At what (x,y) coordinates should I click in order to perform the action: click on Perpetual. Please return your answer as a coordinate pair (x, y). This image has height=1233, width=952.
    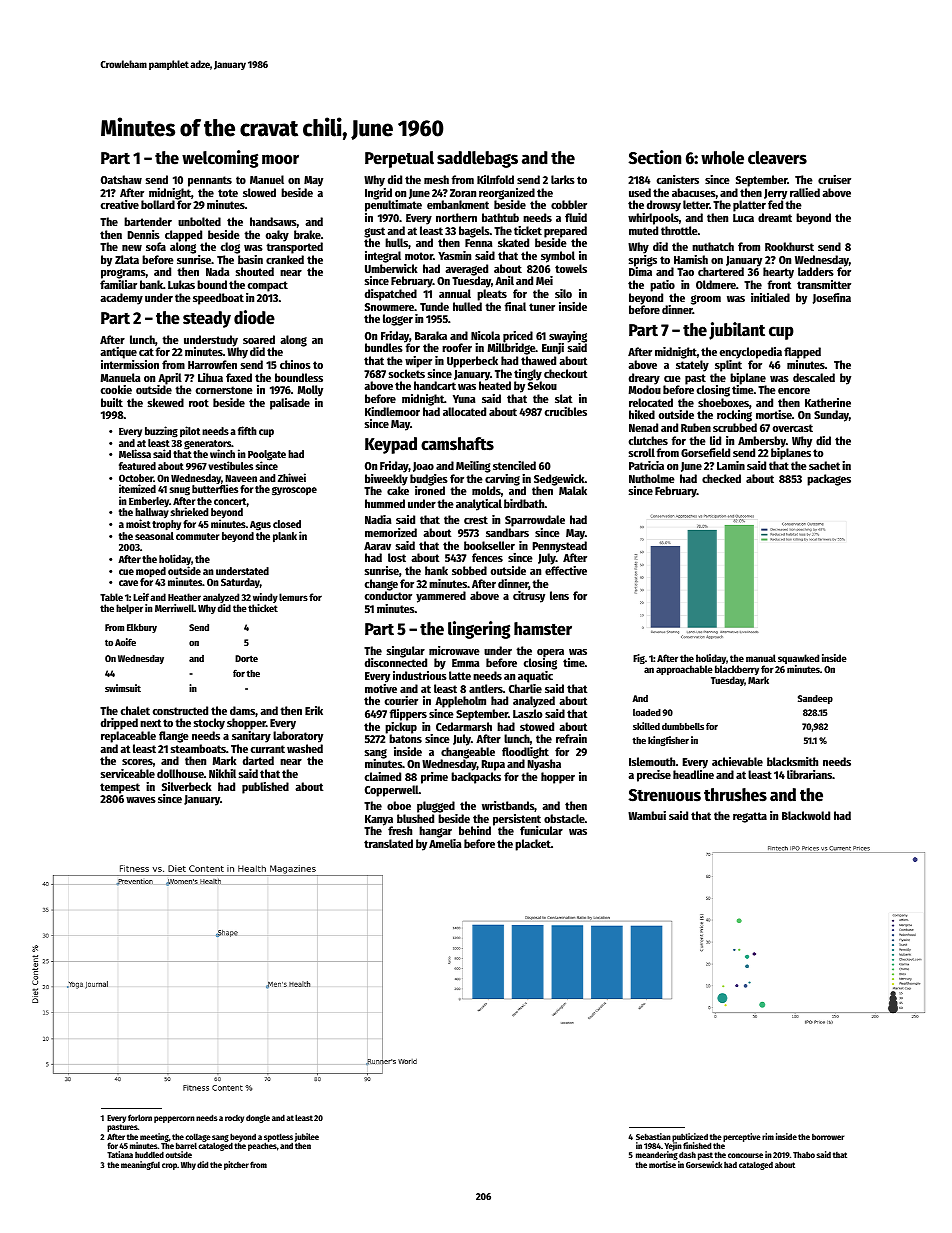
    Looking at the image, I should click on (399, 159).
